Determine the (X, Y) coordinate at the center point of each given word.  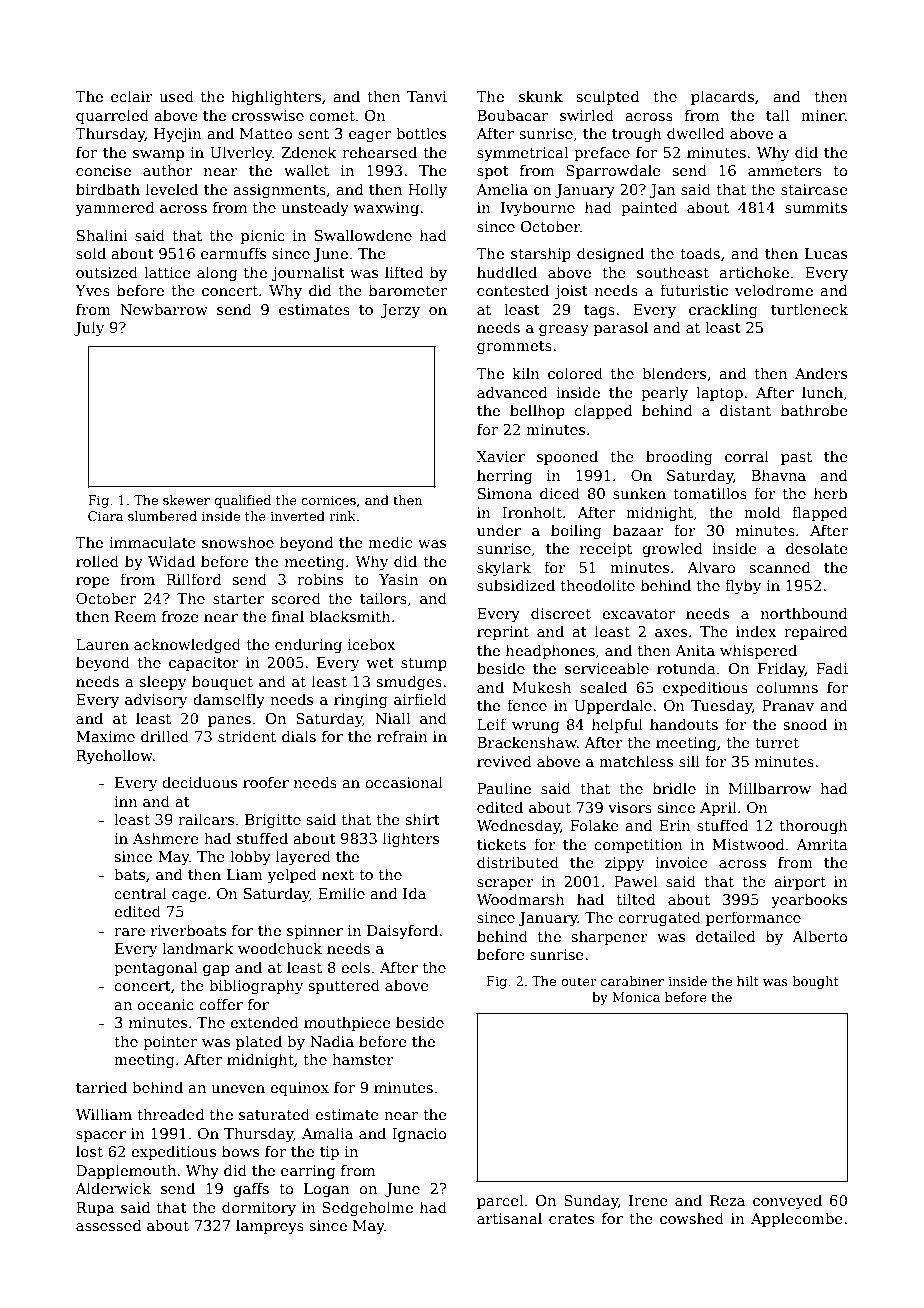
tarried (101, 1087)
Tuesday (721, 706)
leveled (172, 189)
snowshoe (238, 542)
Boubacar (512, 115)
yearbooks (809, 900)
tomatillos (710, 493)
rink (342, 516)
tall (777, 115)
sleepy (162, 682)
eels (355, 967)
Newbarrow (164, 309)
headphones (550, 651)
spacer (101, 1136)
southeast (673, 272)
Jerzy (400, 311)
